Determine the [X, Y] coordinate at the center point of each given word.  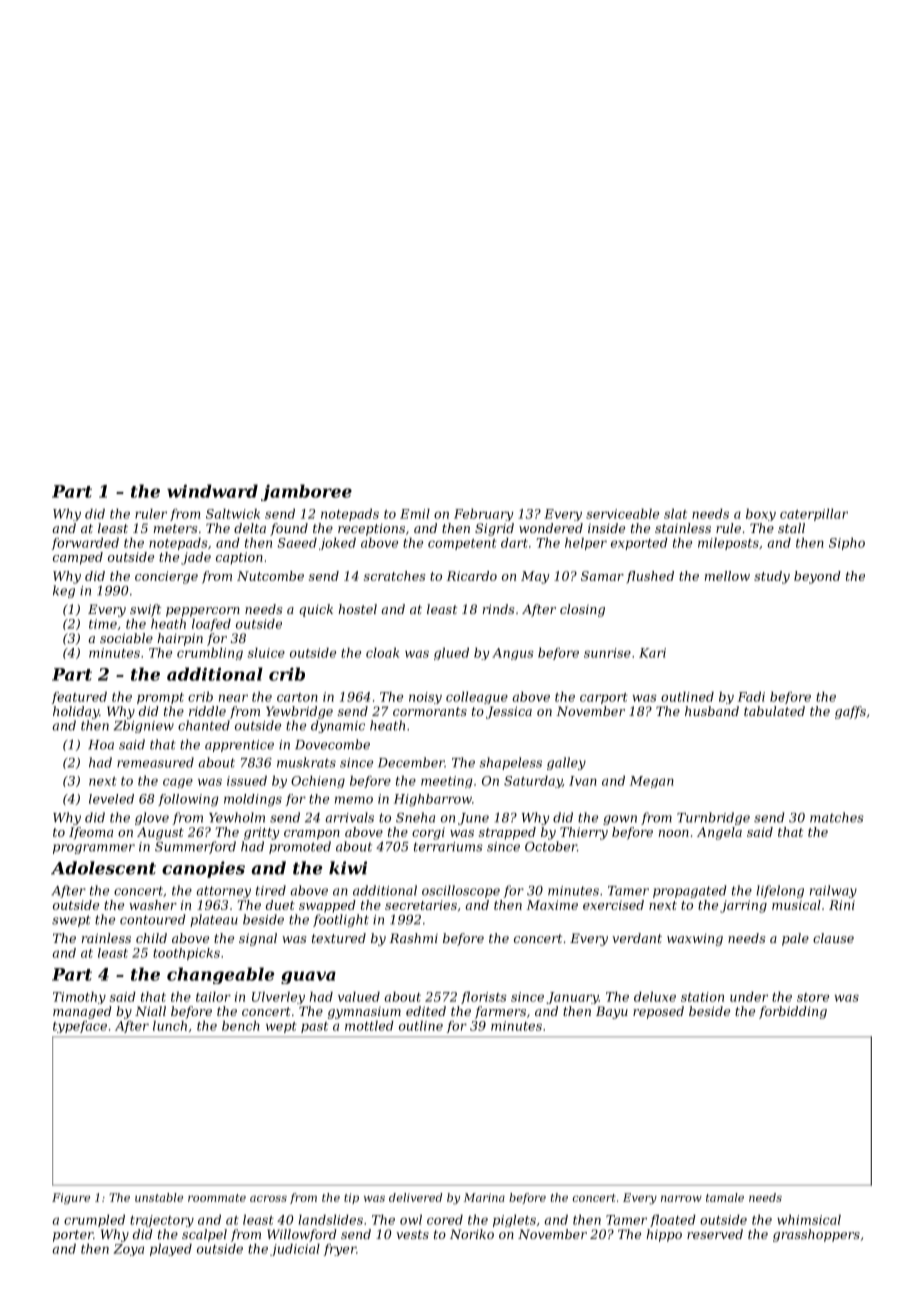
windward [212, 491]
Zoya [128, 1250]
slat [675, 514]
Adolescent [103, 868]
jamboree [306, 492]
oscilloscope [461, 891]
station [702, 997]
